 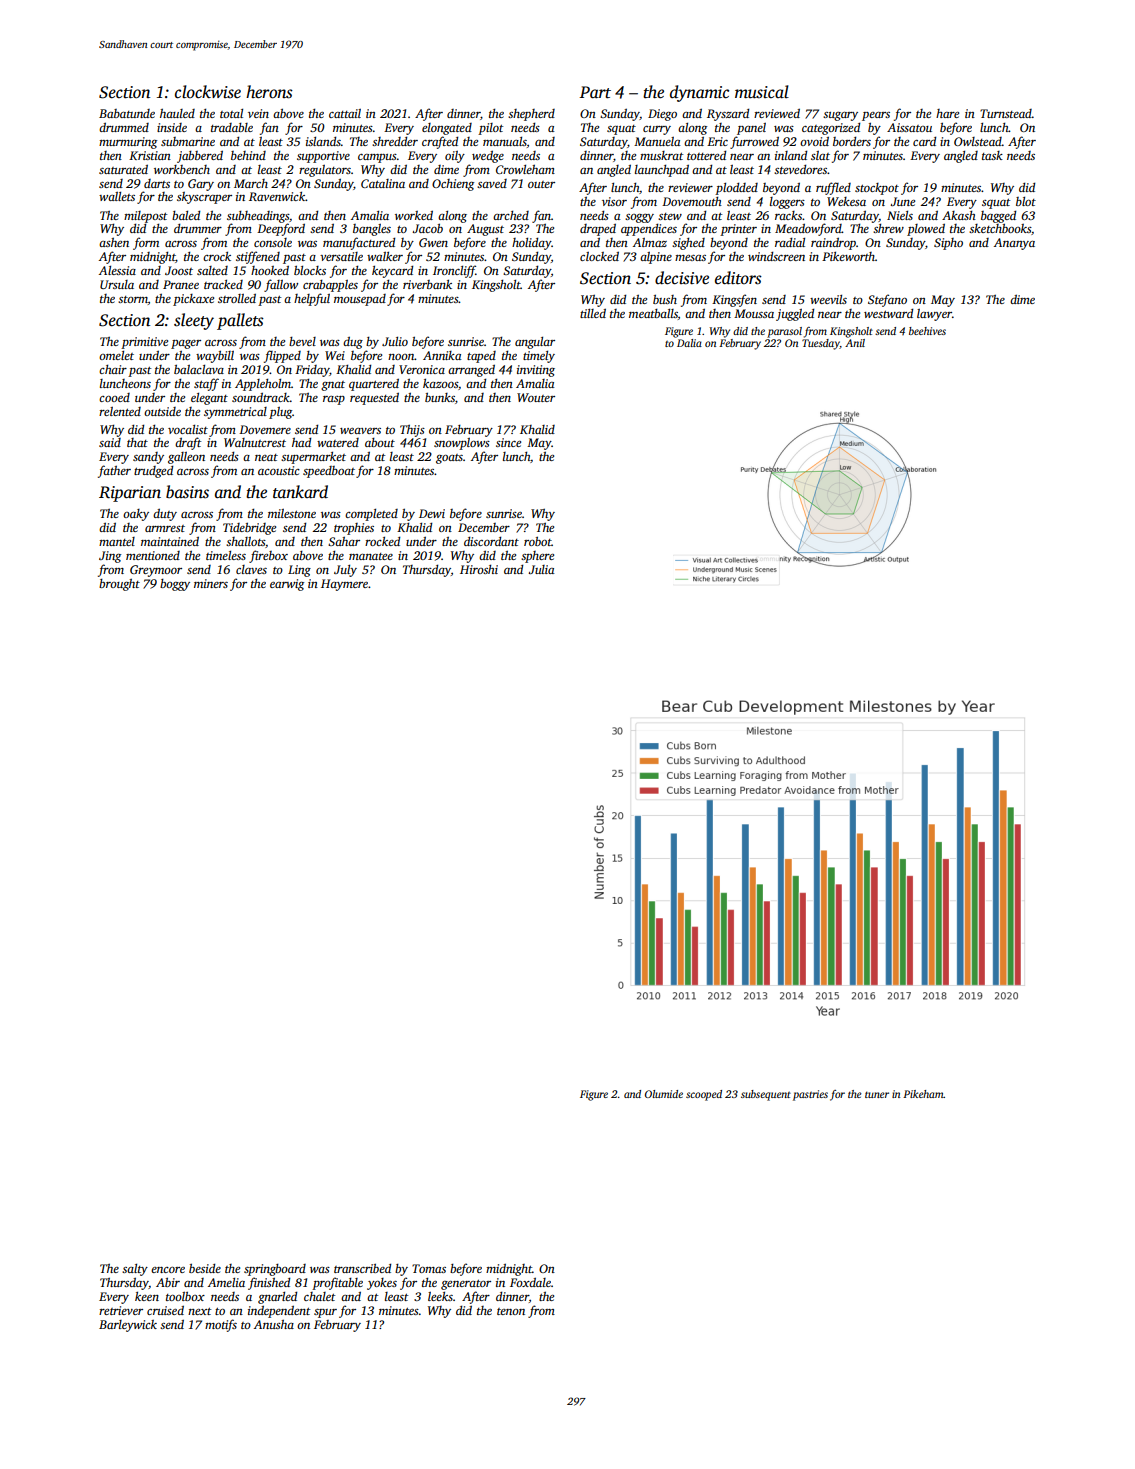 I want to click on Dalia, so click(x=689, y=343).
